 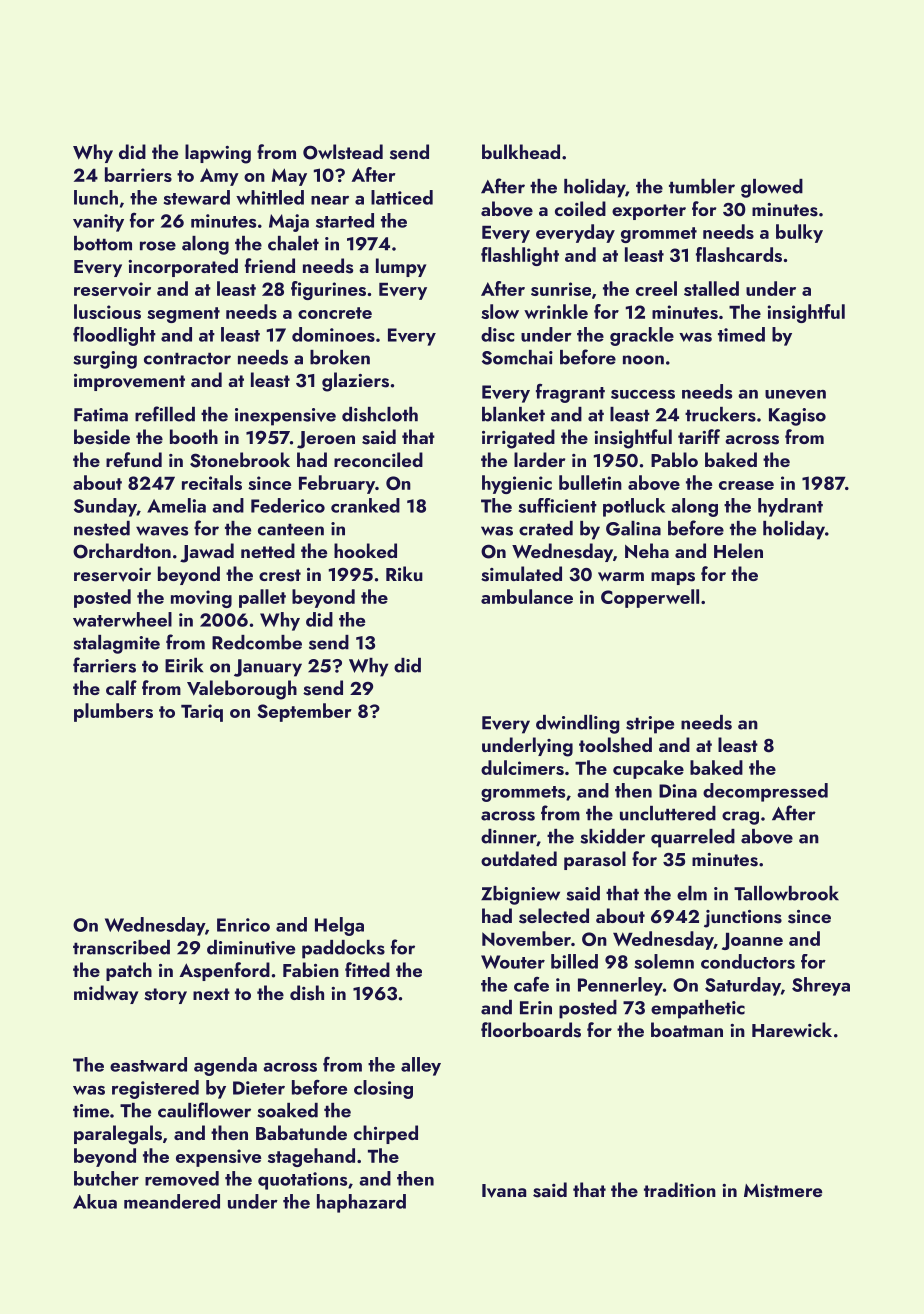 What do you see at coordinates (702, 186) in the screenshot?
I see `tumbler` at bounding box center [702, 186].
